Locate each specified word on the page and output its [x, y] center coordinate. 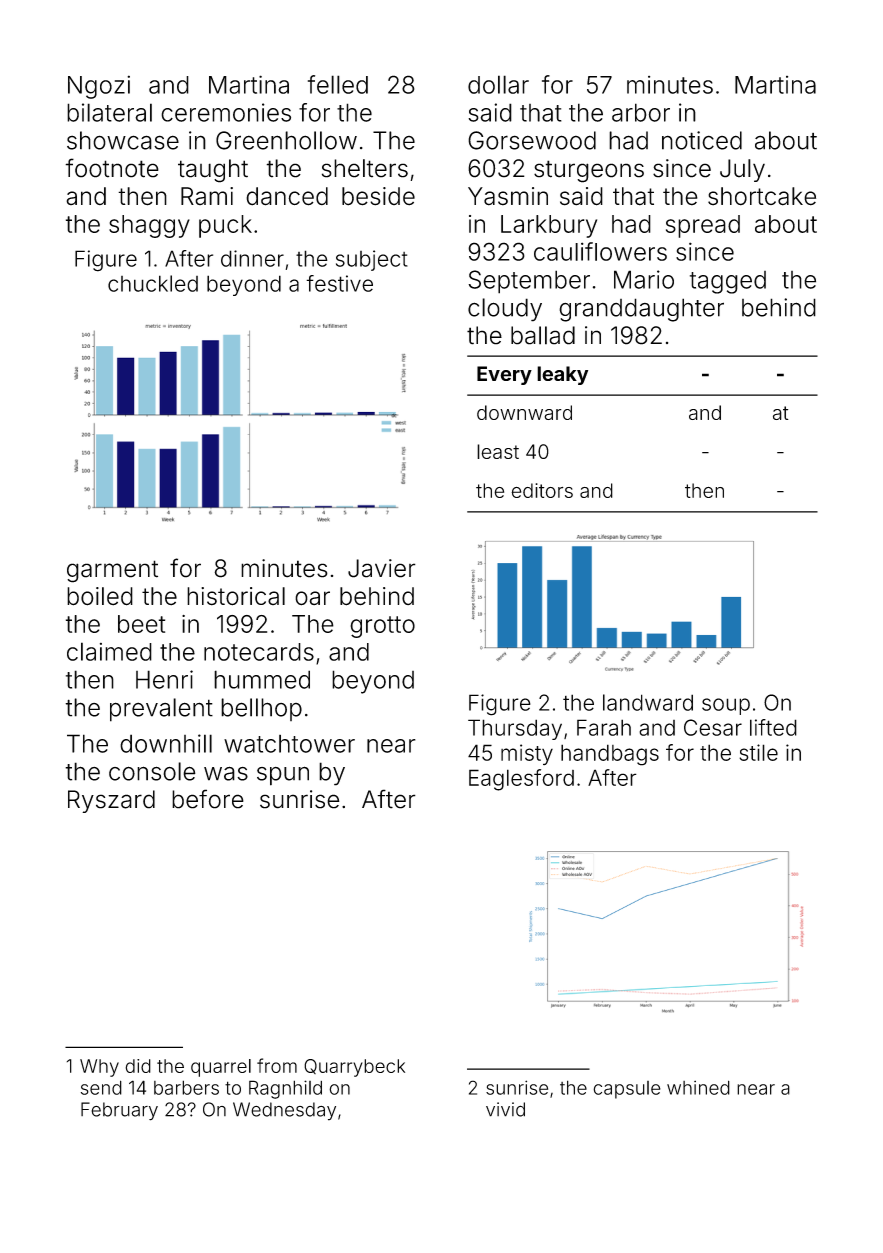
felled [338, 84]
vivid [505, 1109]
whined [698, 1087]
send [101, 1087]
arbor [641, 112]
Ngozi [99, 87]
